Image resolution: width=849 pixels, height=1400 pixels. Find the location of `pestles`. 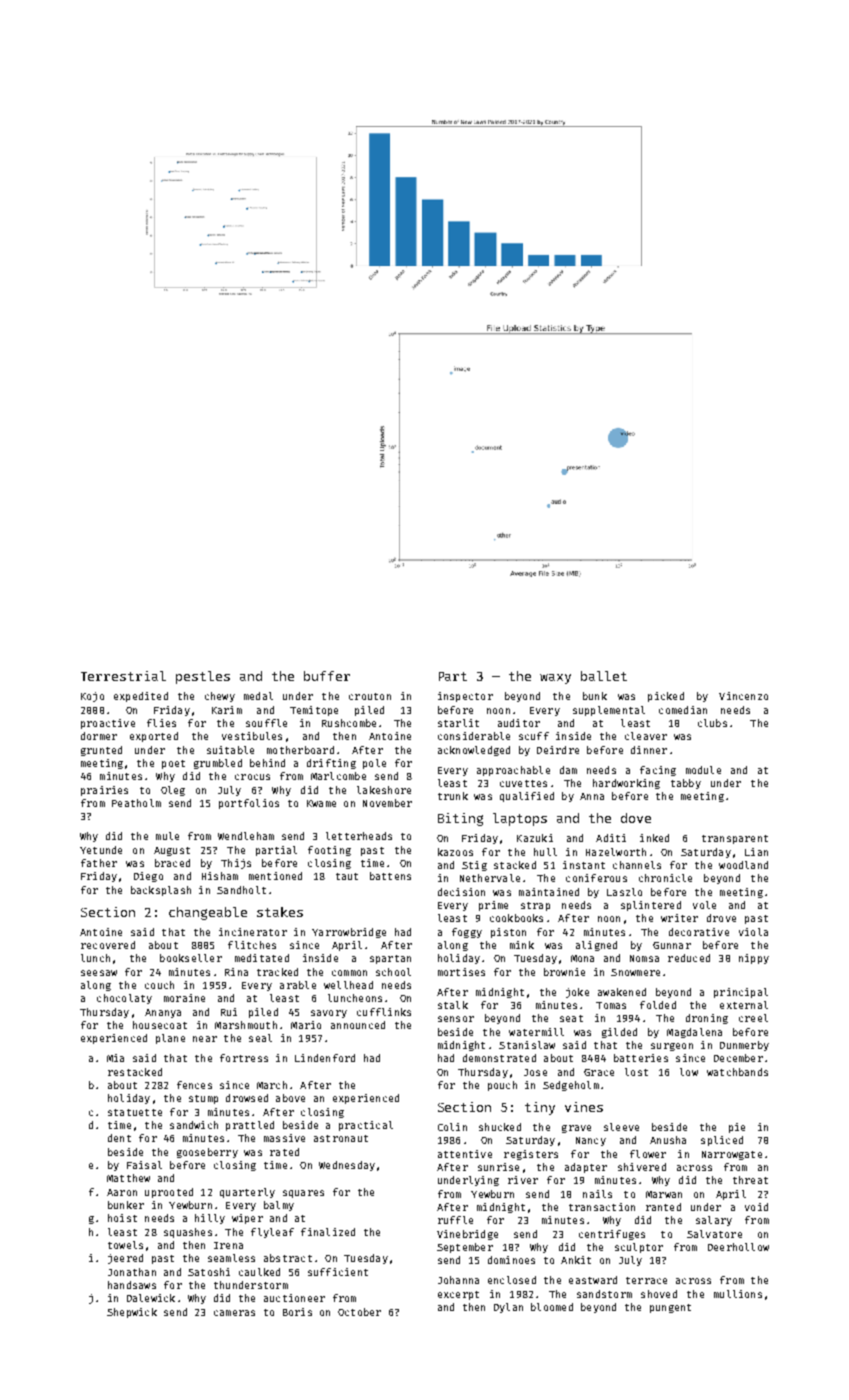

pestles is located at coordinates (203, 677).
